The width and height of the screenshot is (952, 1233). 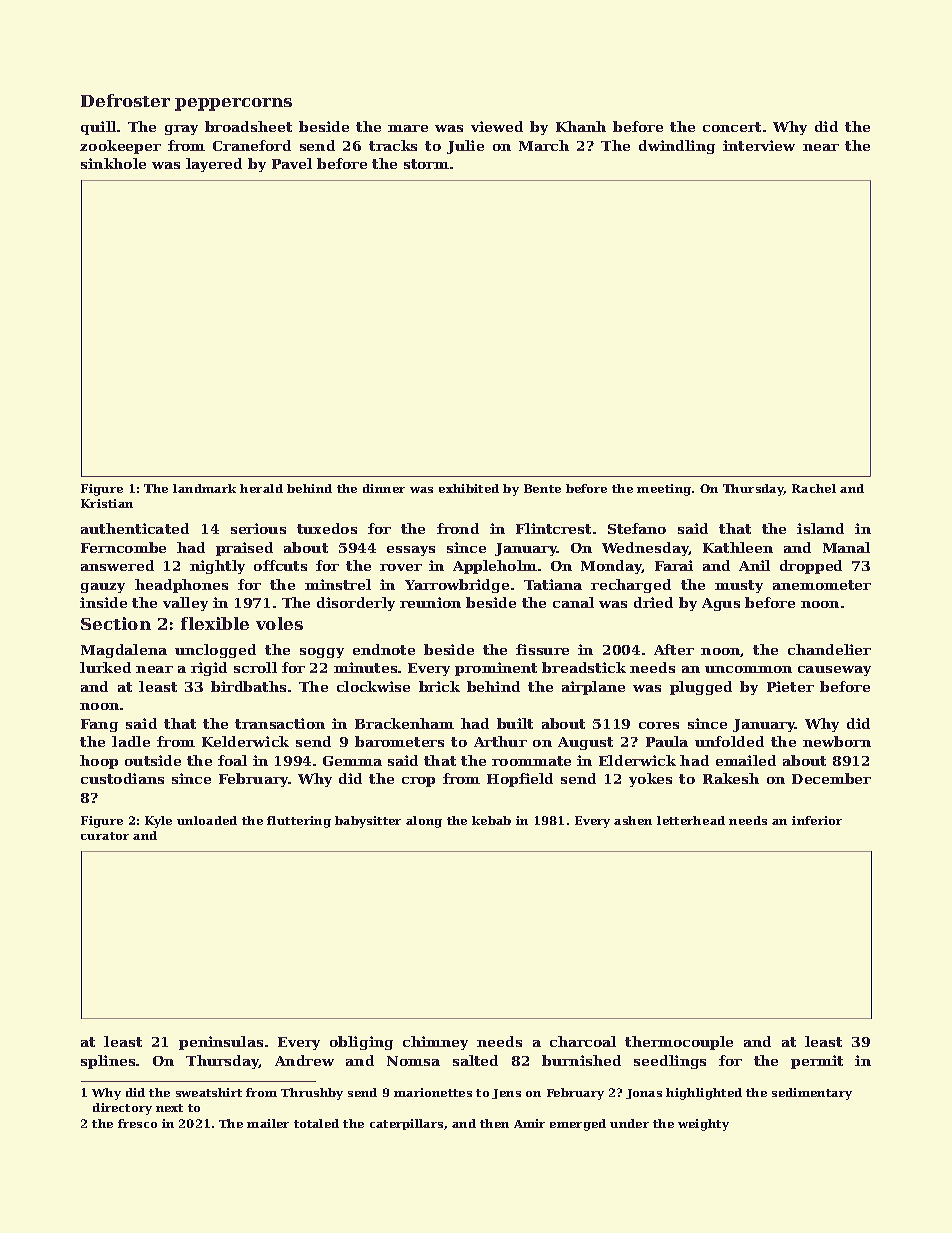 What do you see at coordinates (233, 104) in the screenshot?
I see `peppercorns` at bounding box center [233, 104].
